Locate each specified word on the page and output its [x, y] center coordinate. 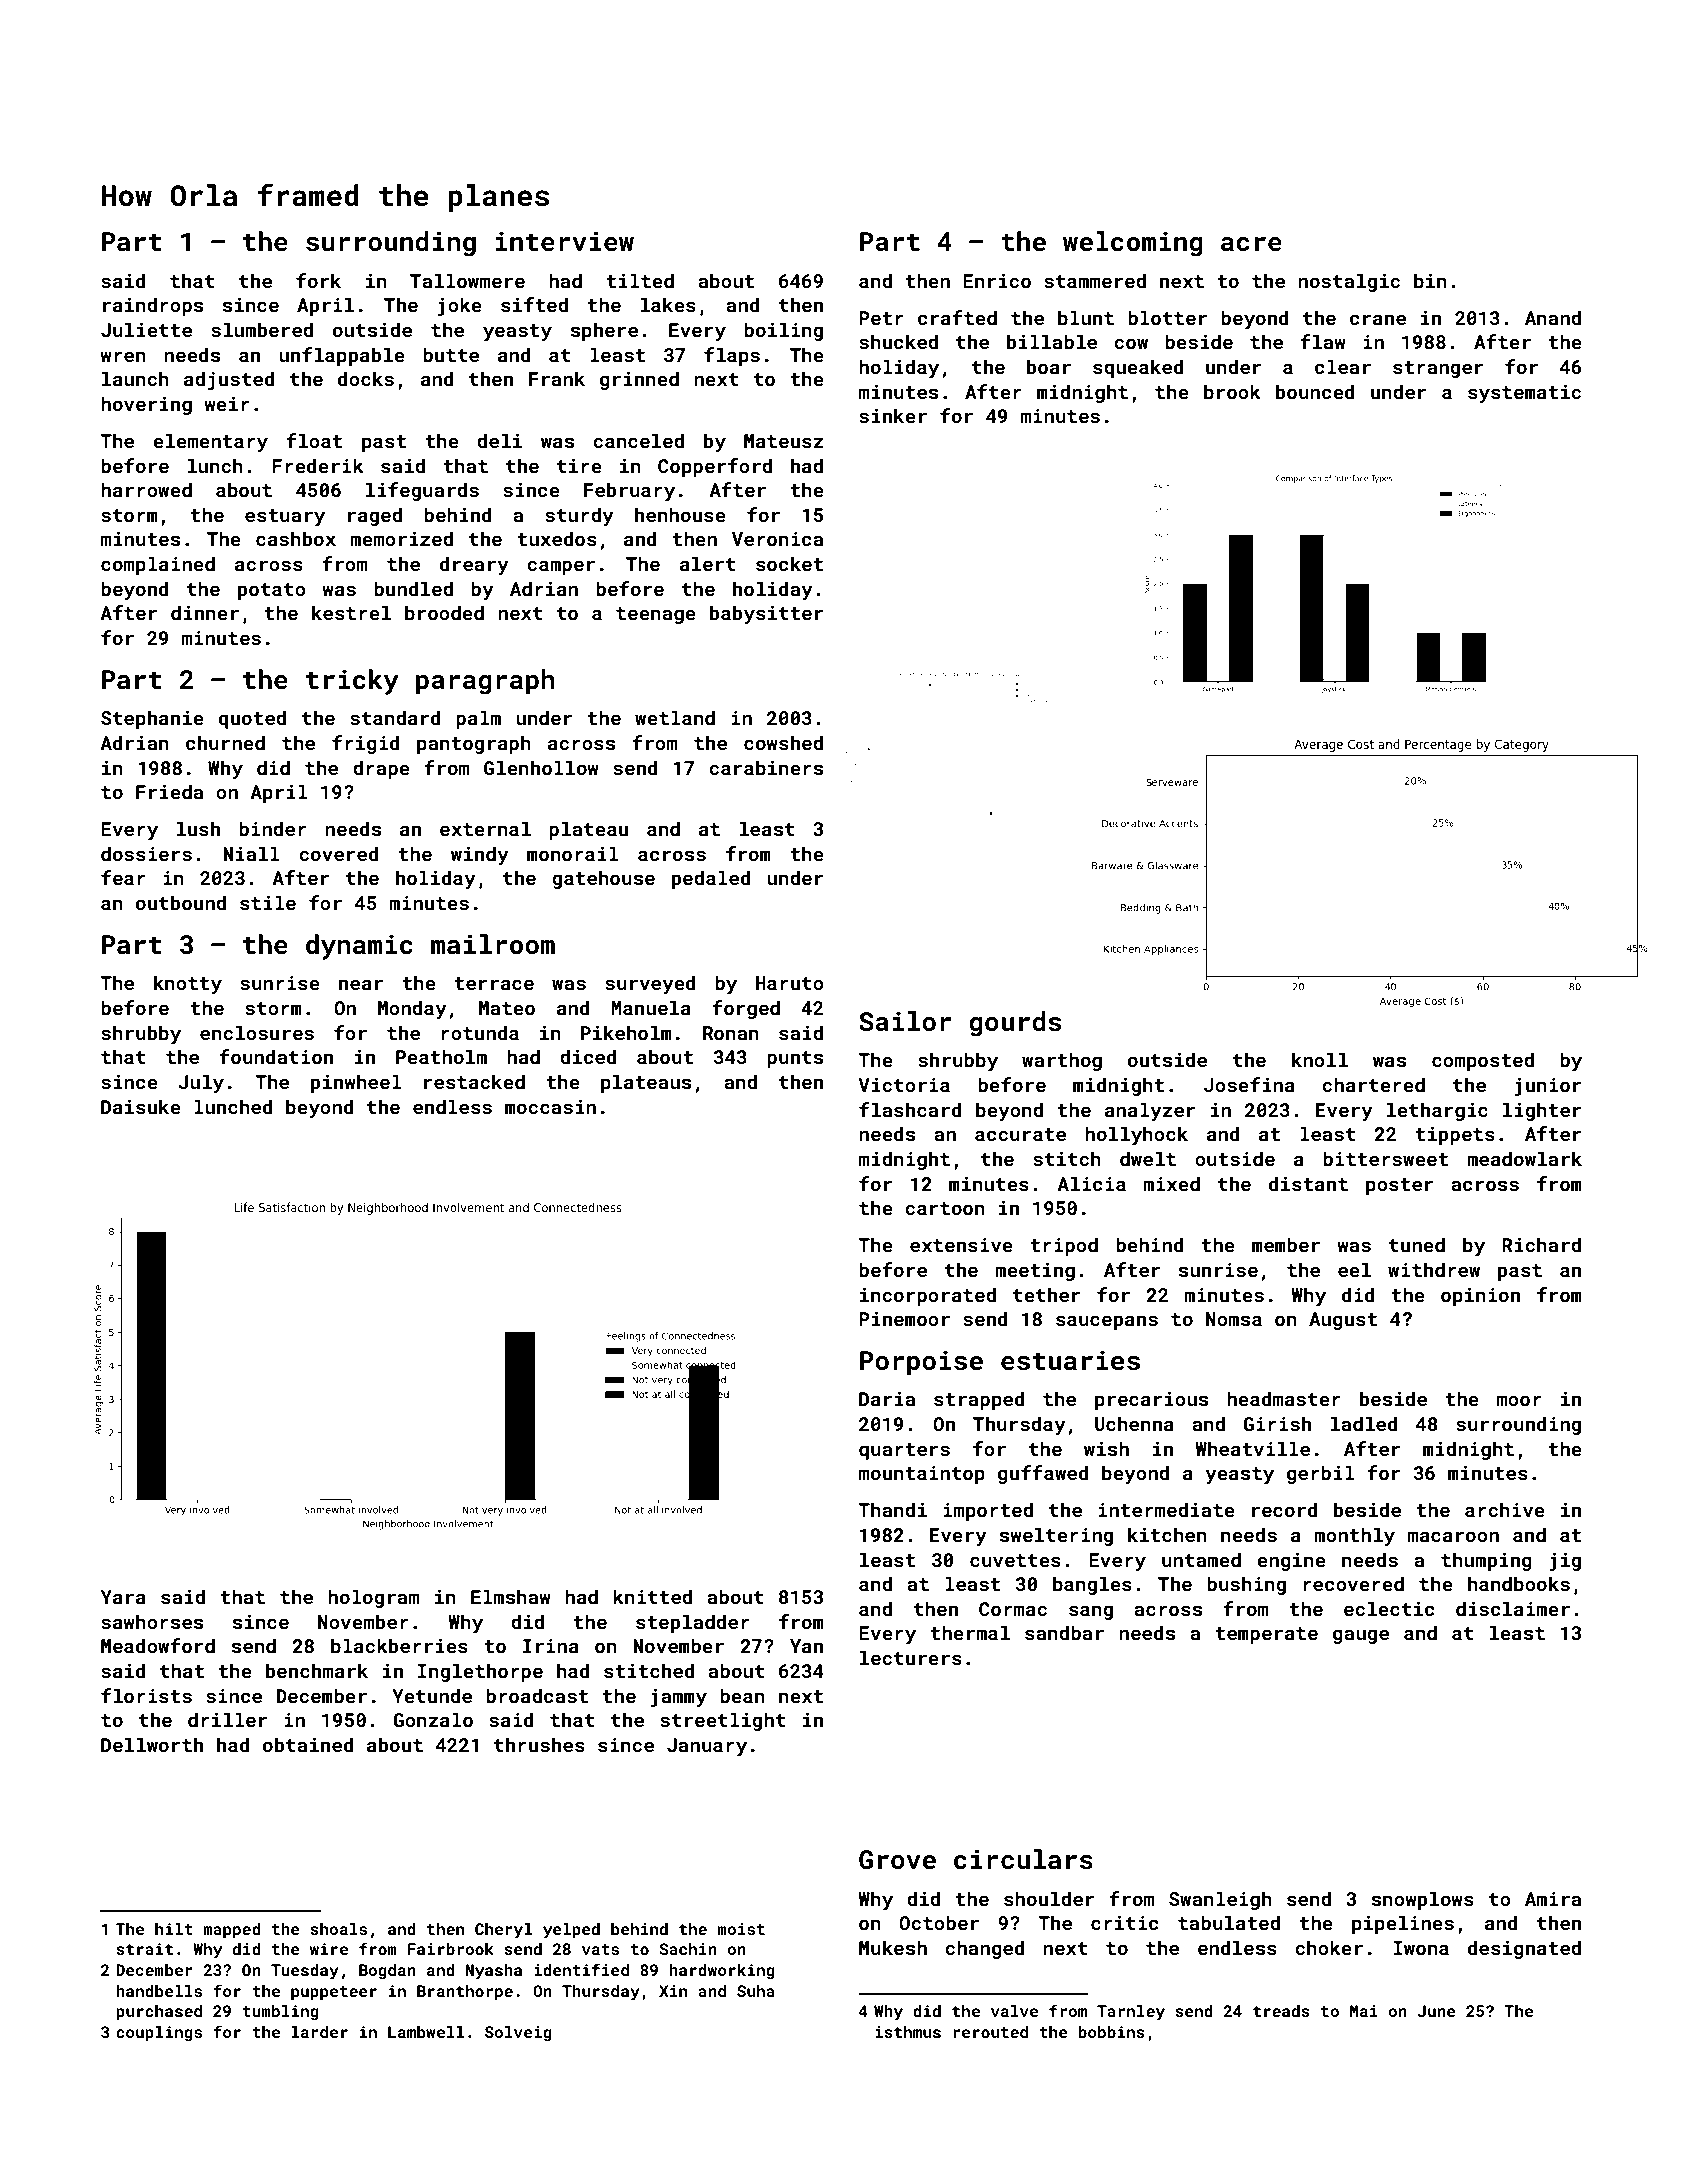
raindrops [153, 306]
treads [1281, 2011]
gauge [1361, 1636]
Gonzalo [433, 1719]
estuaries [1070, 1361]
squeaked [1138, 368]
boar [1049, 366]
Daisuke [141, 1106]
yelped [571, 1931]
